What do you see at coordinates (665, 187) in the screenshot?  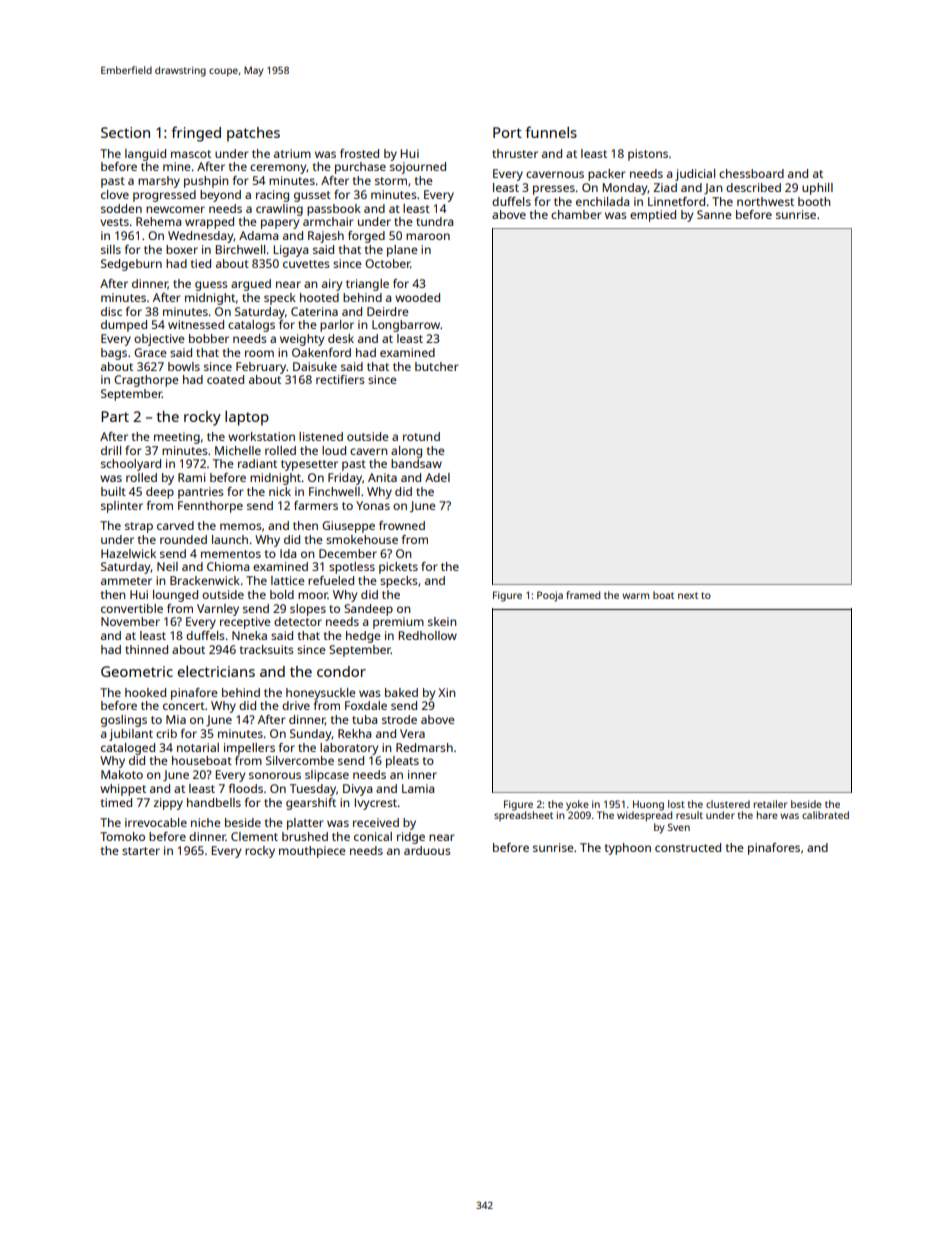 I see `Ziad` at bounding box center [665, 187].
